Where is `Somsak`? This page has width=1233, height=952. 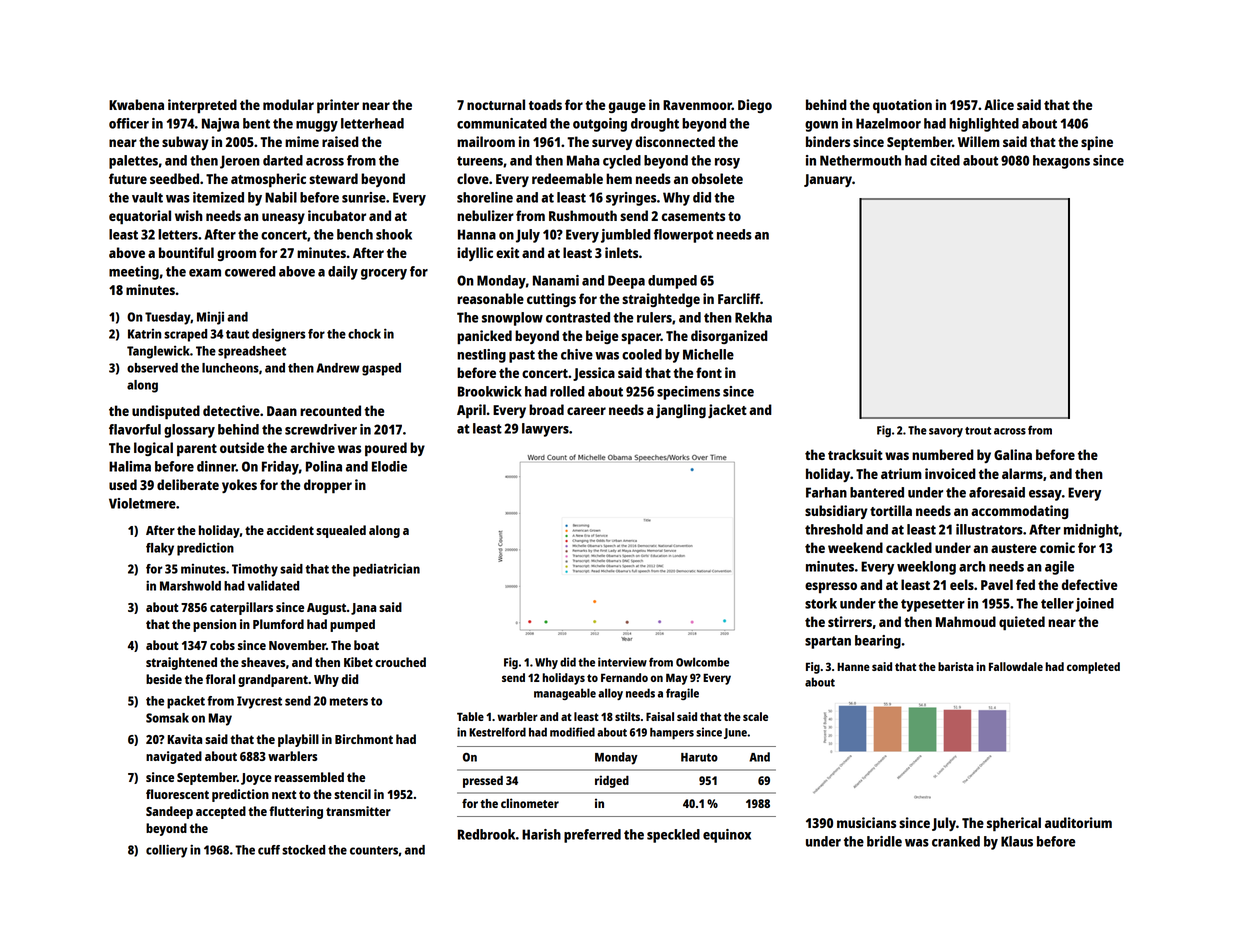 Somsak is located at coordinates (167, 718).
